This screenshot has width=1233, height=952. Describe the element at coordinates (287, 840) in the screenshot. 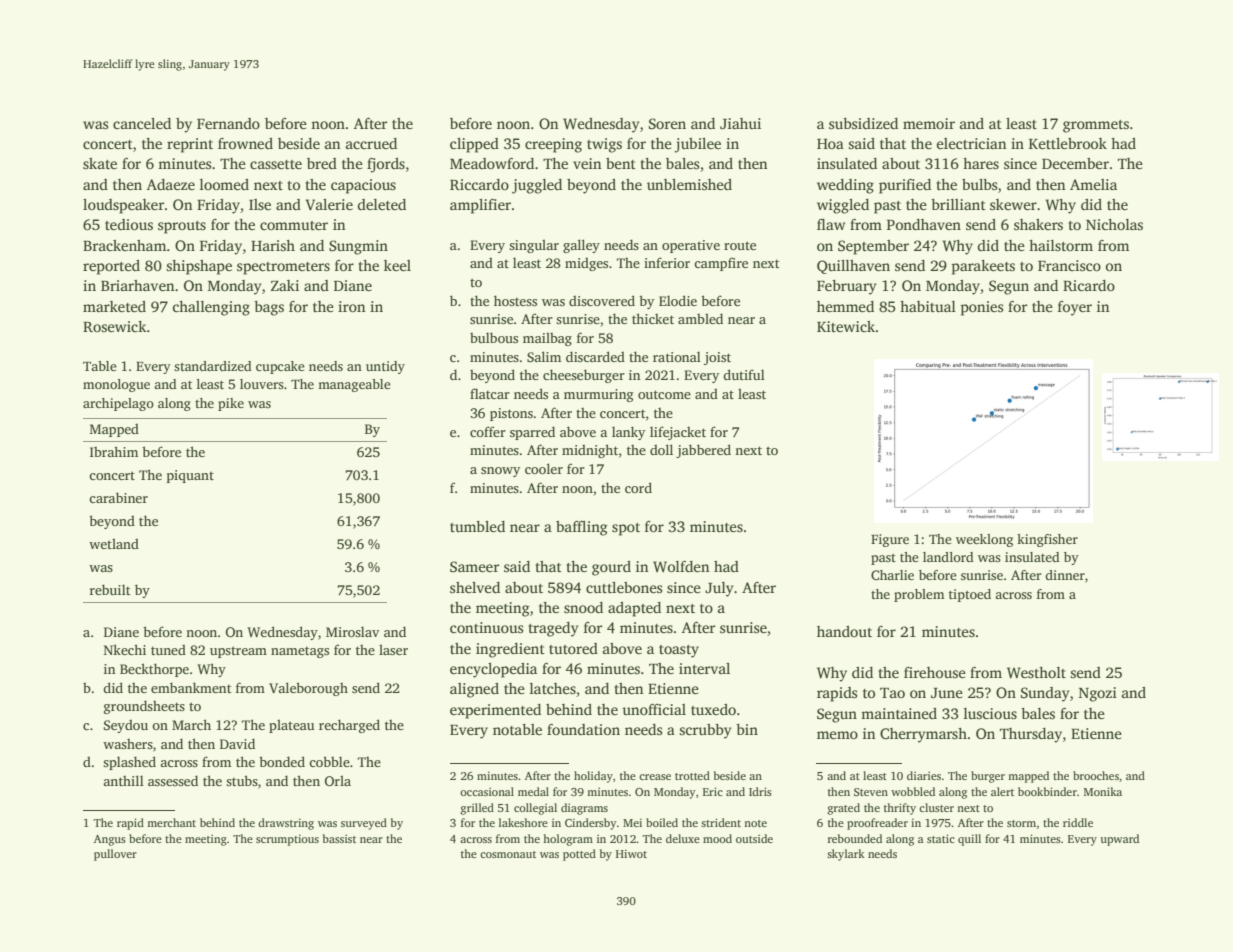

I see `scrumptious` at that location.
